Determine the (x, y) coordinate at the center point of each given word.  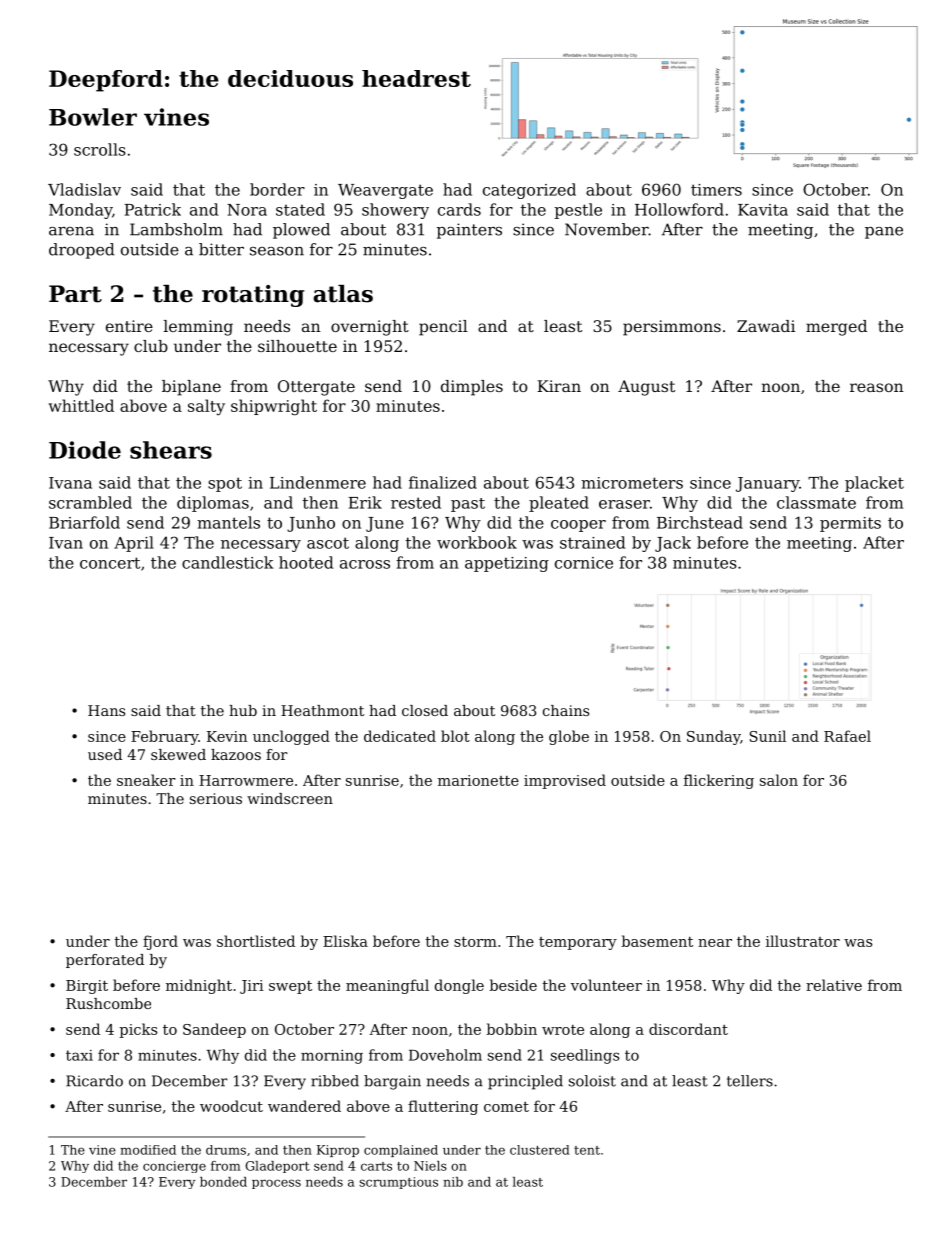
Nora (247, 210)
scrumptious (398, 1183)
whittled (81, 405)
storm (475, 942)
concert (110, 563)
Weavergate (385, 191)
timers (716, 190)
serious (216, 798)
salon (779, 780)
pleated (559, 504)
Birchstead (700, 522)
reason (877, 387)
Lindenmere (318, 482)
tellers (750, 1081)
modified (148, 1150)
